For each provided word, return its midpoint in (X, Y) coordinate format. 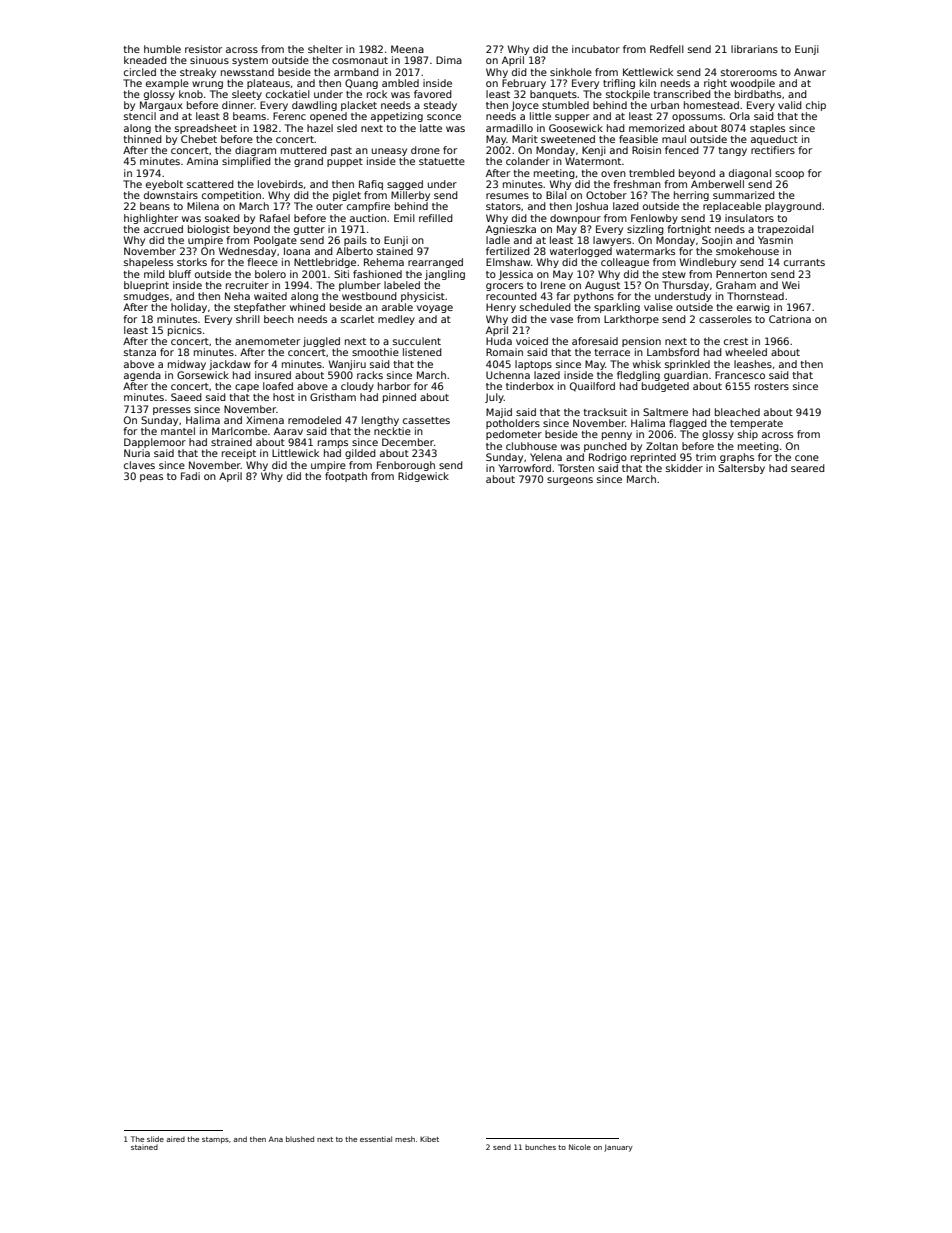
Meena (407, 49)
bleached (737, 412)
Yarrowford (524, 468)
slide (155, 1139)
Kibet (429, 1139)
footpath (346, 477)
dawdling (314, 106)
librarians (754, 49)
